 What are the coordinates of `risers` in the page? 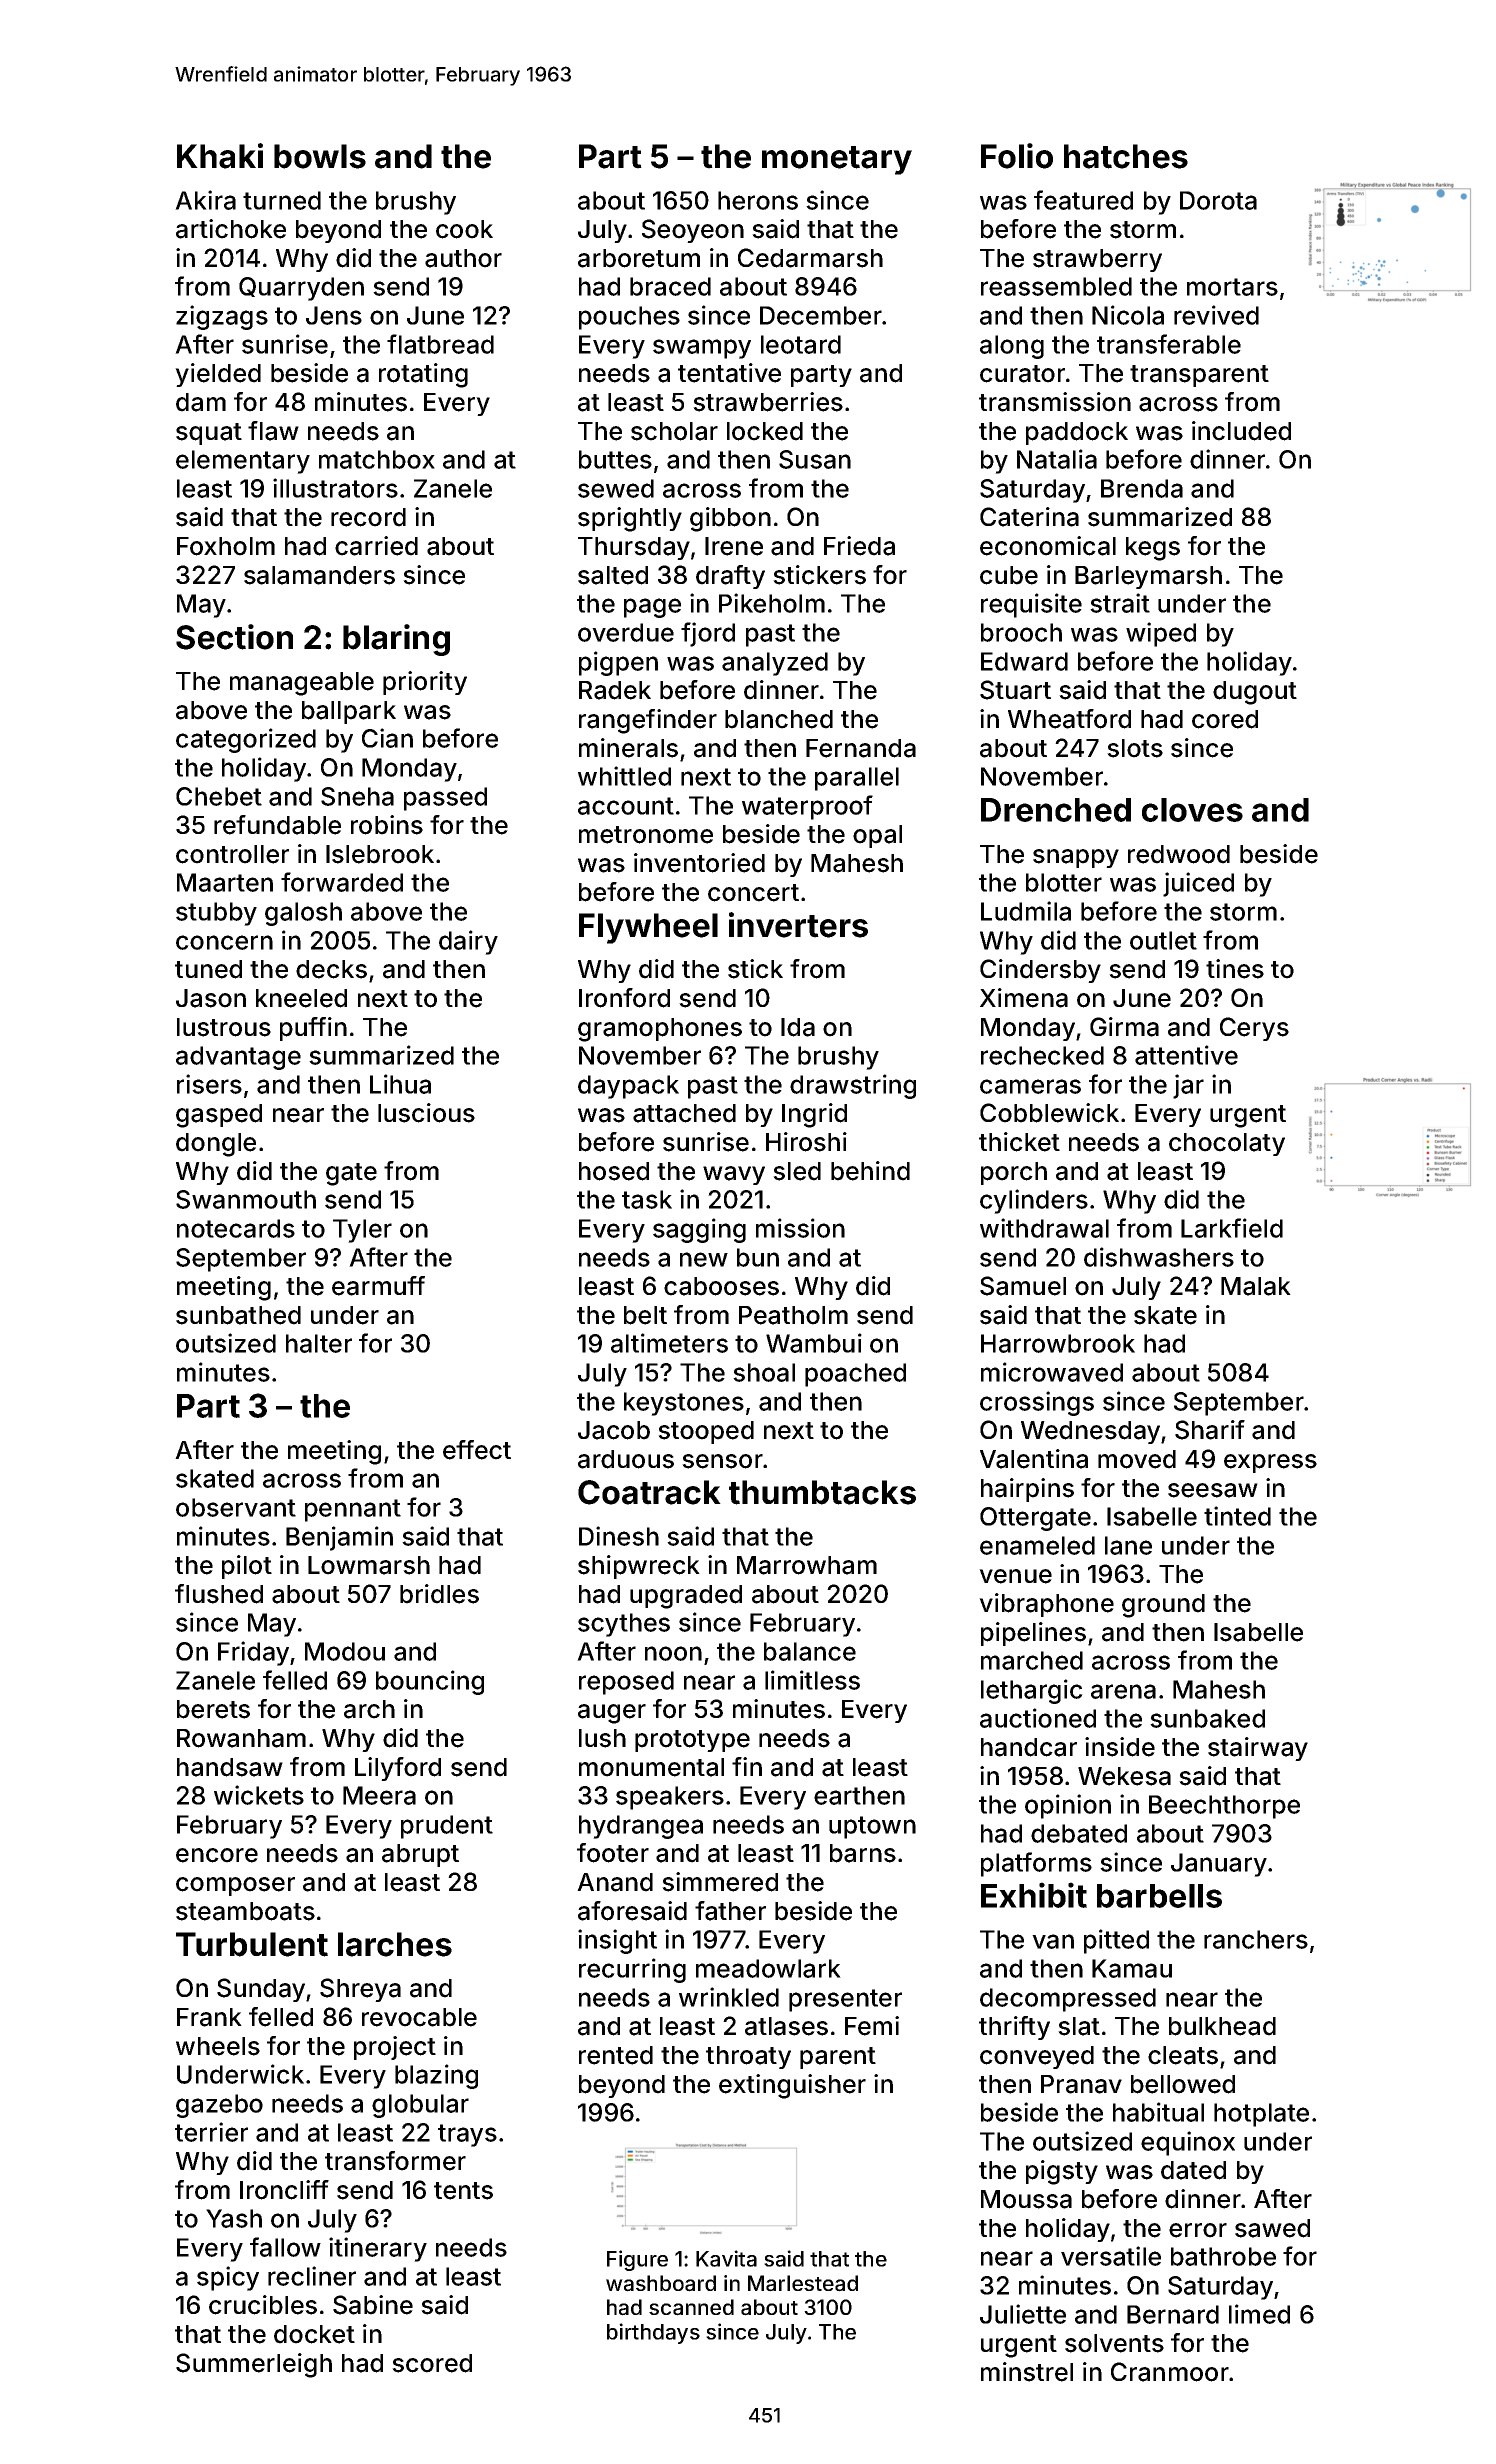 It's located at (209, 1084).
